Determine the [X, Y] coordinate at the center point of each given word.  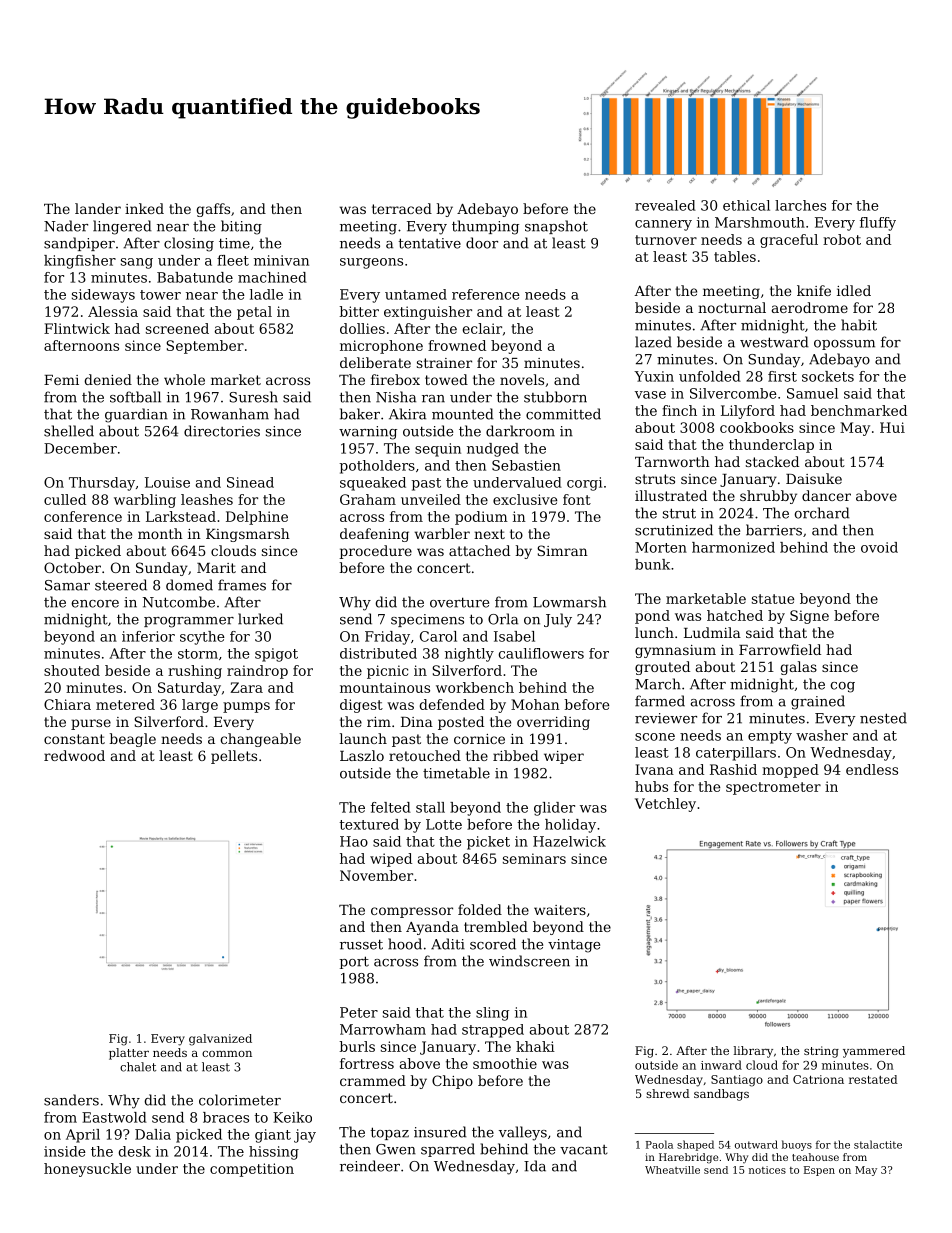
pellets [234, 757]
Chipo [452, 1082]
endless [872, 769]
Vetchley [665, 805]
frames [242, 585]
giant [273, 1136]
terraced [402, 208]
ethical [746, 205]
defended [452, 704]
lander [98, 208]
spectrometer [773, 788]
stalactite [878, 1144]
